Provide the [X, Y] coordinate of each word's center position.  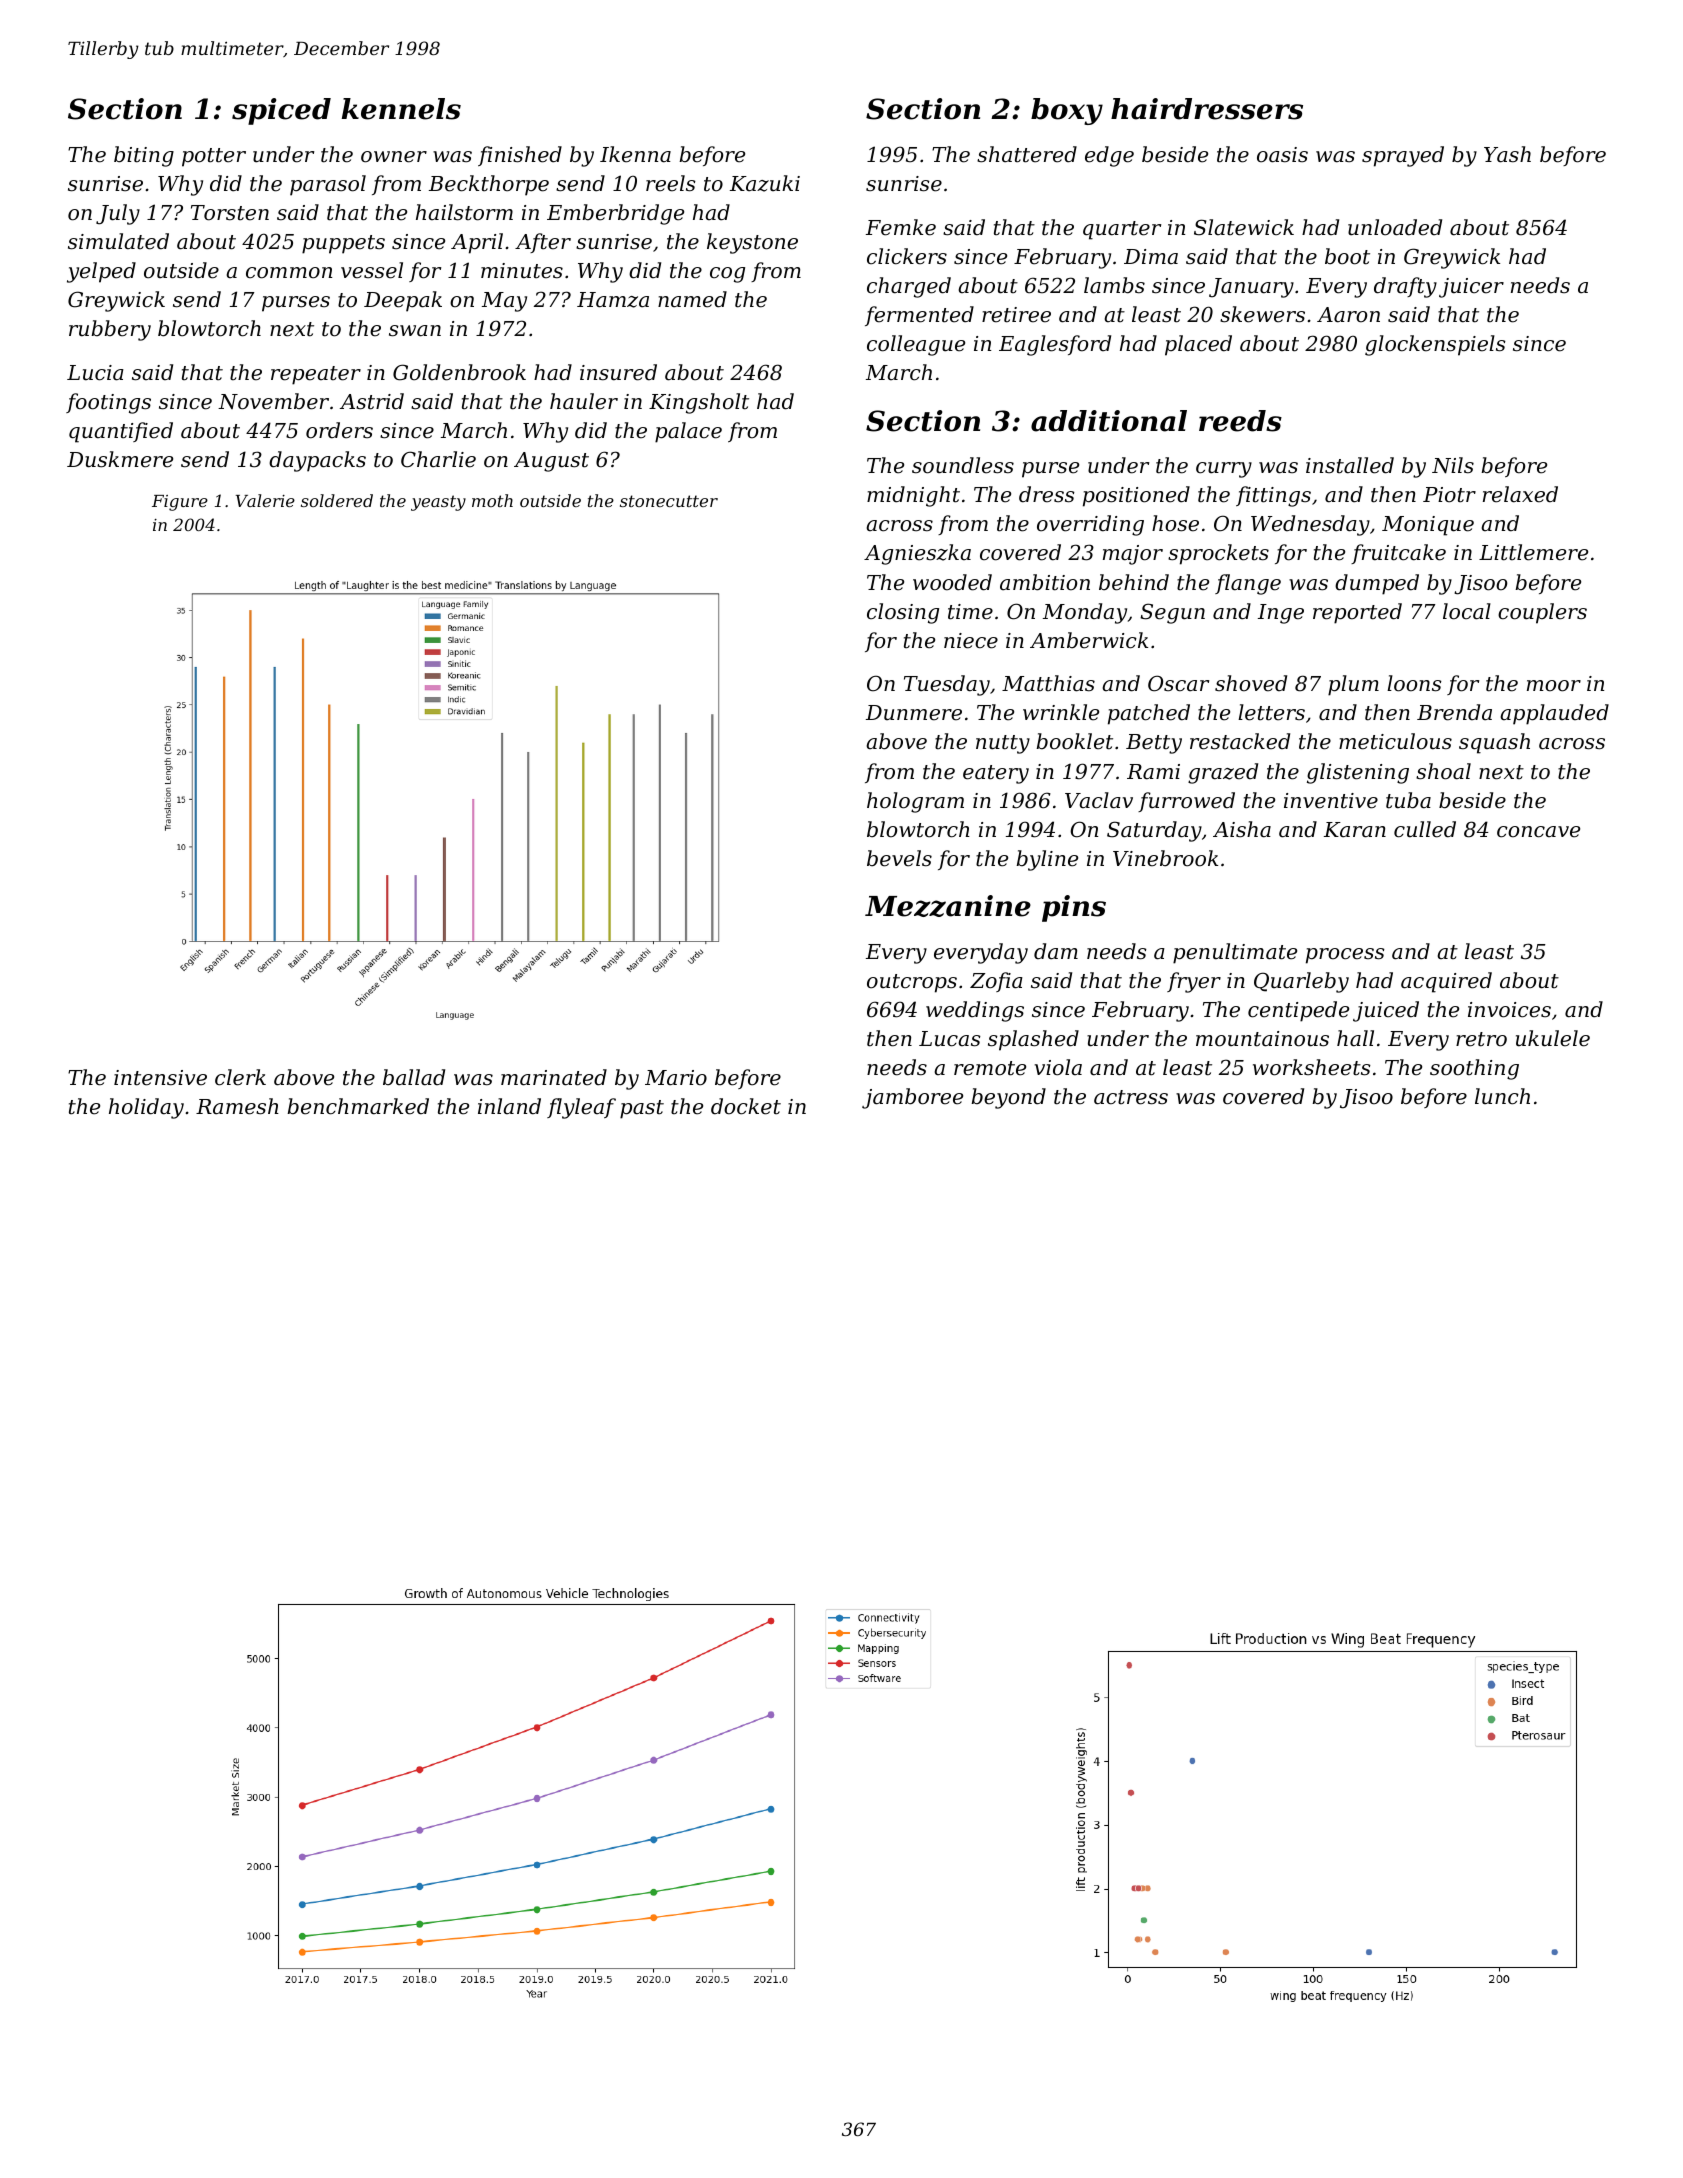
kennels [401, 109]
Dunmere [914, 713]
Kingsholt [699, 403]
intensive [160, 1078]
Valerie [265, 500]
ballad [414, 1077]
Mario [676, 1078]
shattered [1027, 154]
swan [415, 331]
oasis [1282, 155]
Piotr [1449, 495]
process [1345, 956]
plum [1353, 685]
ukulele [1553, 1038]
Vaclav [1099, 800]
